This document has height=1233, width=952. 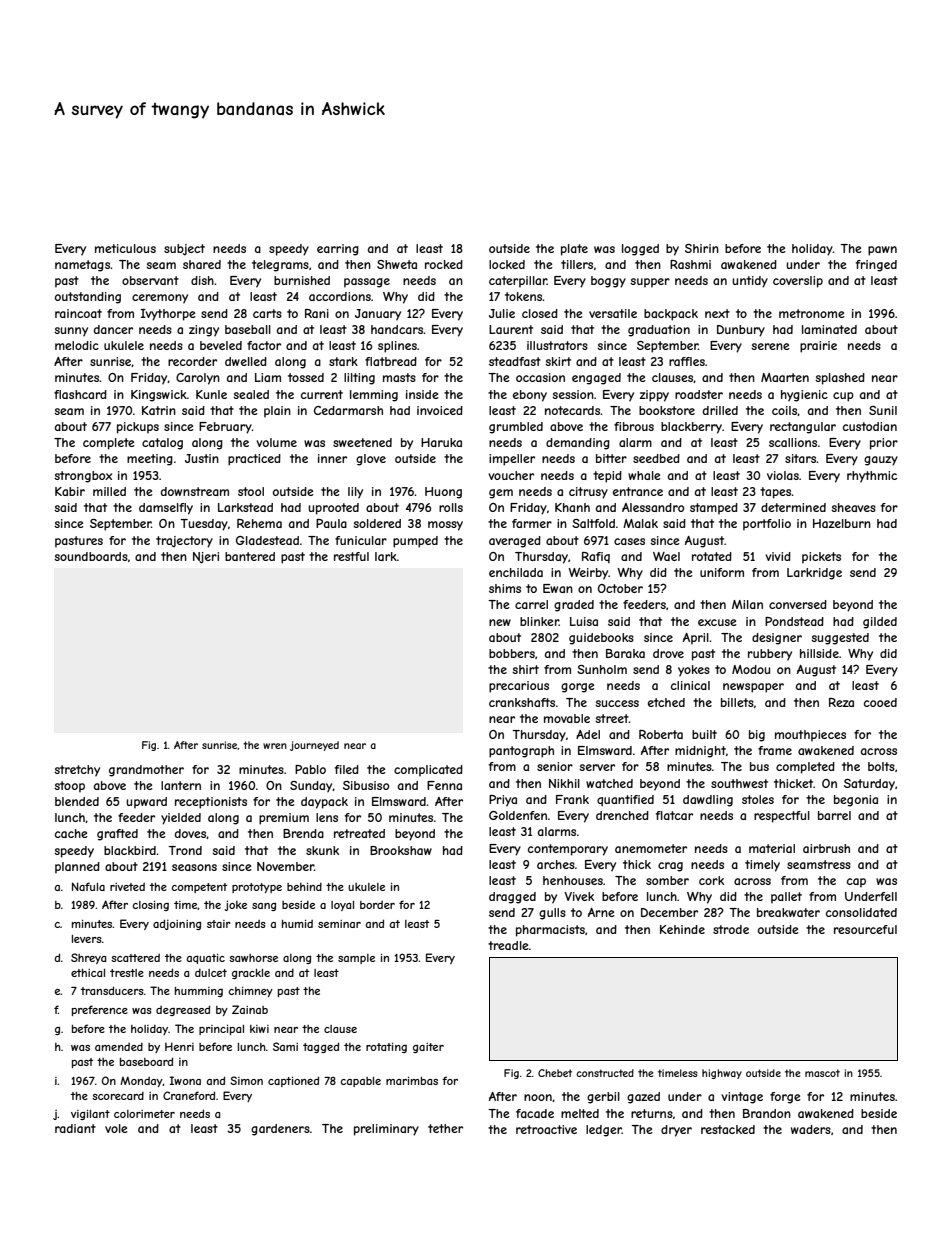 I want to click on vole, so click(x=116, y=1128).
